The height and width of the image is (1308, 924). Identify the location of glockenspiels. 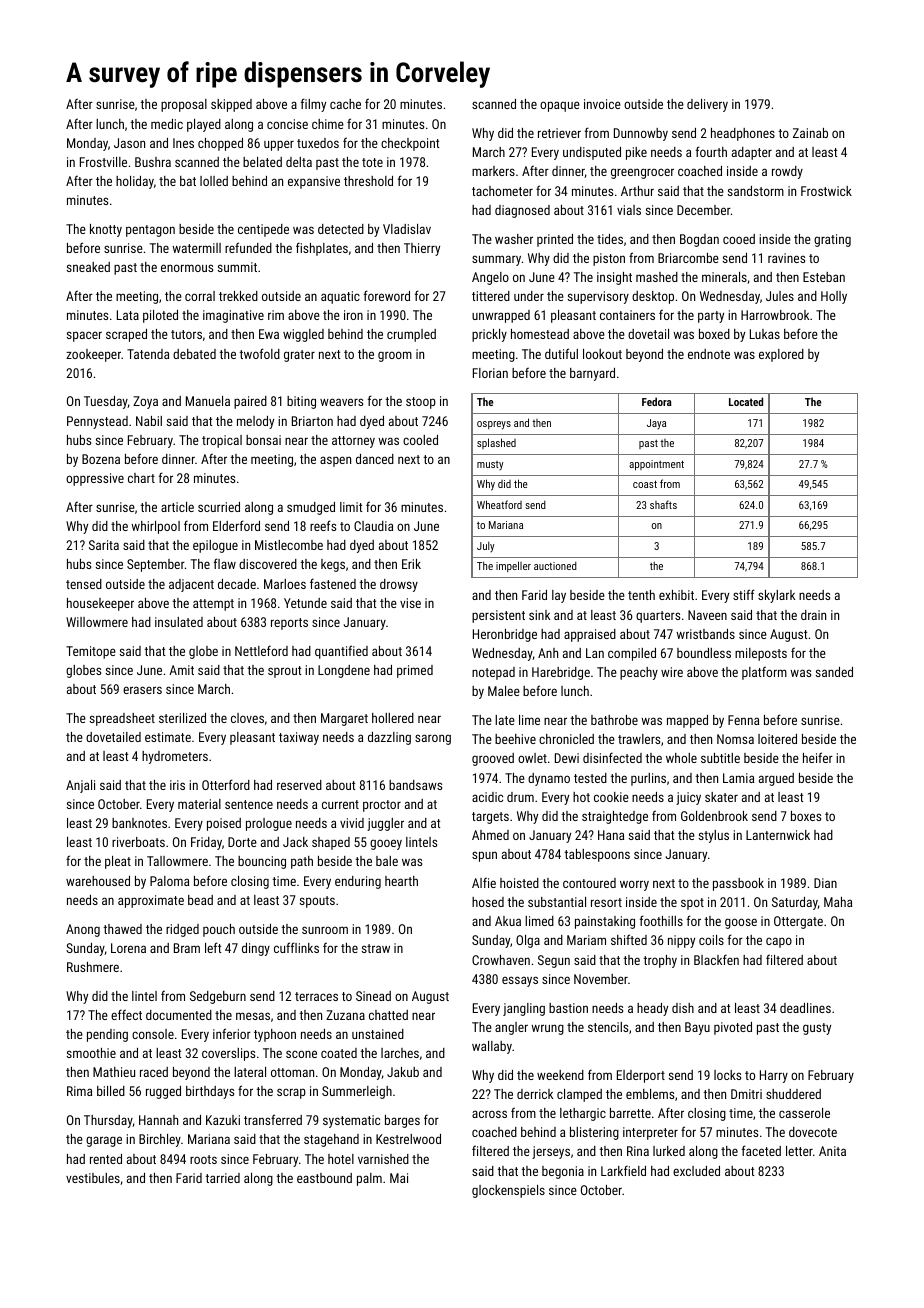
(508, 1191).
